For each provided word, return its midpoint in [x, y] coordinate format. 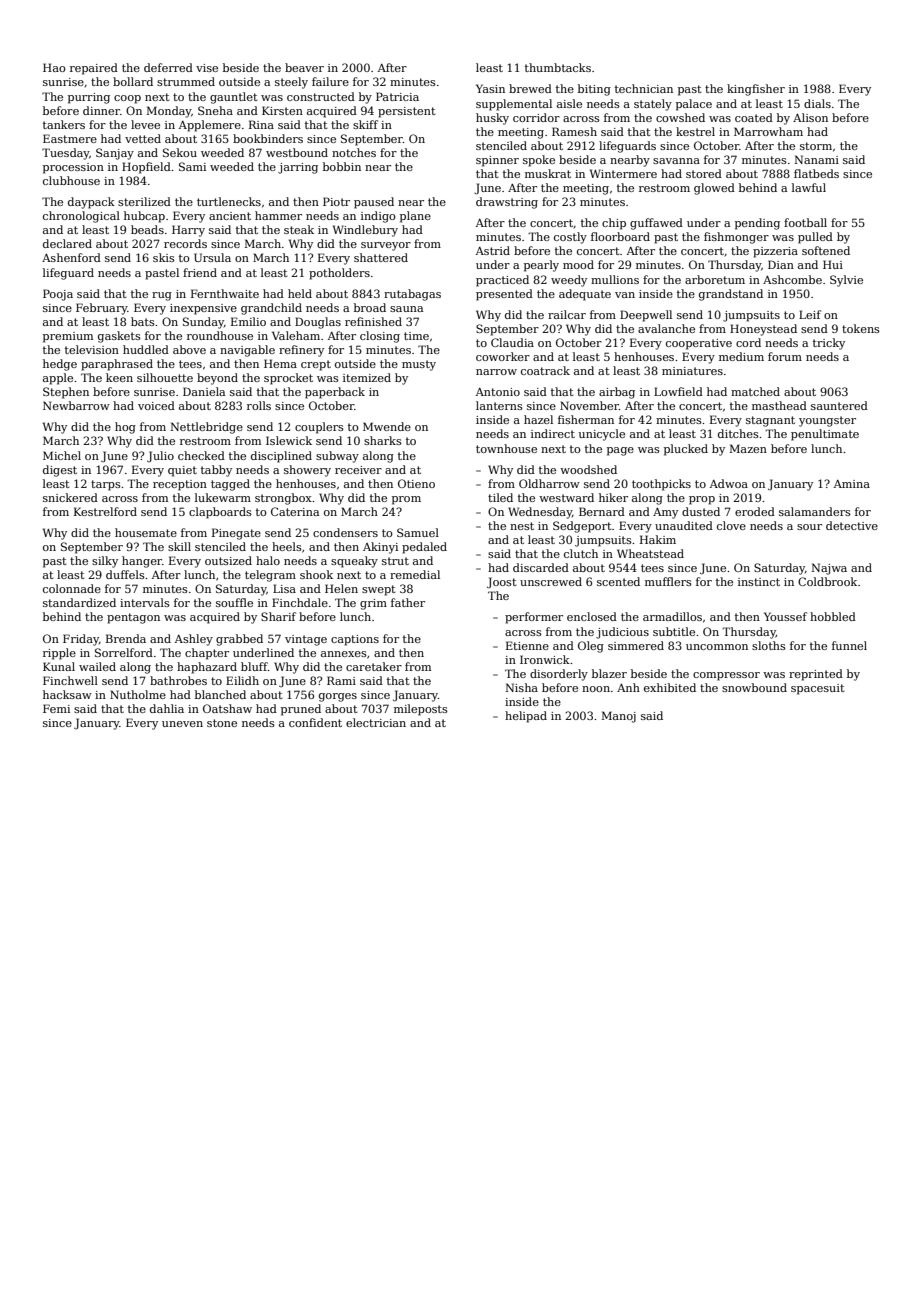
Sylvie [846, 281]
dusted [701, 511]
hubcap [144, 217]
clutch [581, 553]
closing [380, 337]
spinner [497, 161]
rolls [259, 405]
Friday [81, 640]
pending [757, 224]
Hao [54, 67]
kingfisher [756, 90]
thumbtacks [558, 67]
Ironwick [545, 659]
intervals [145, 602]
